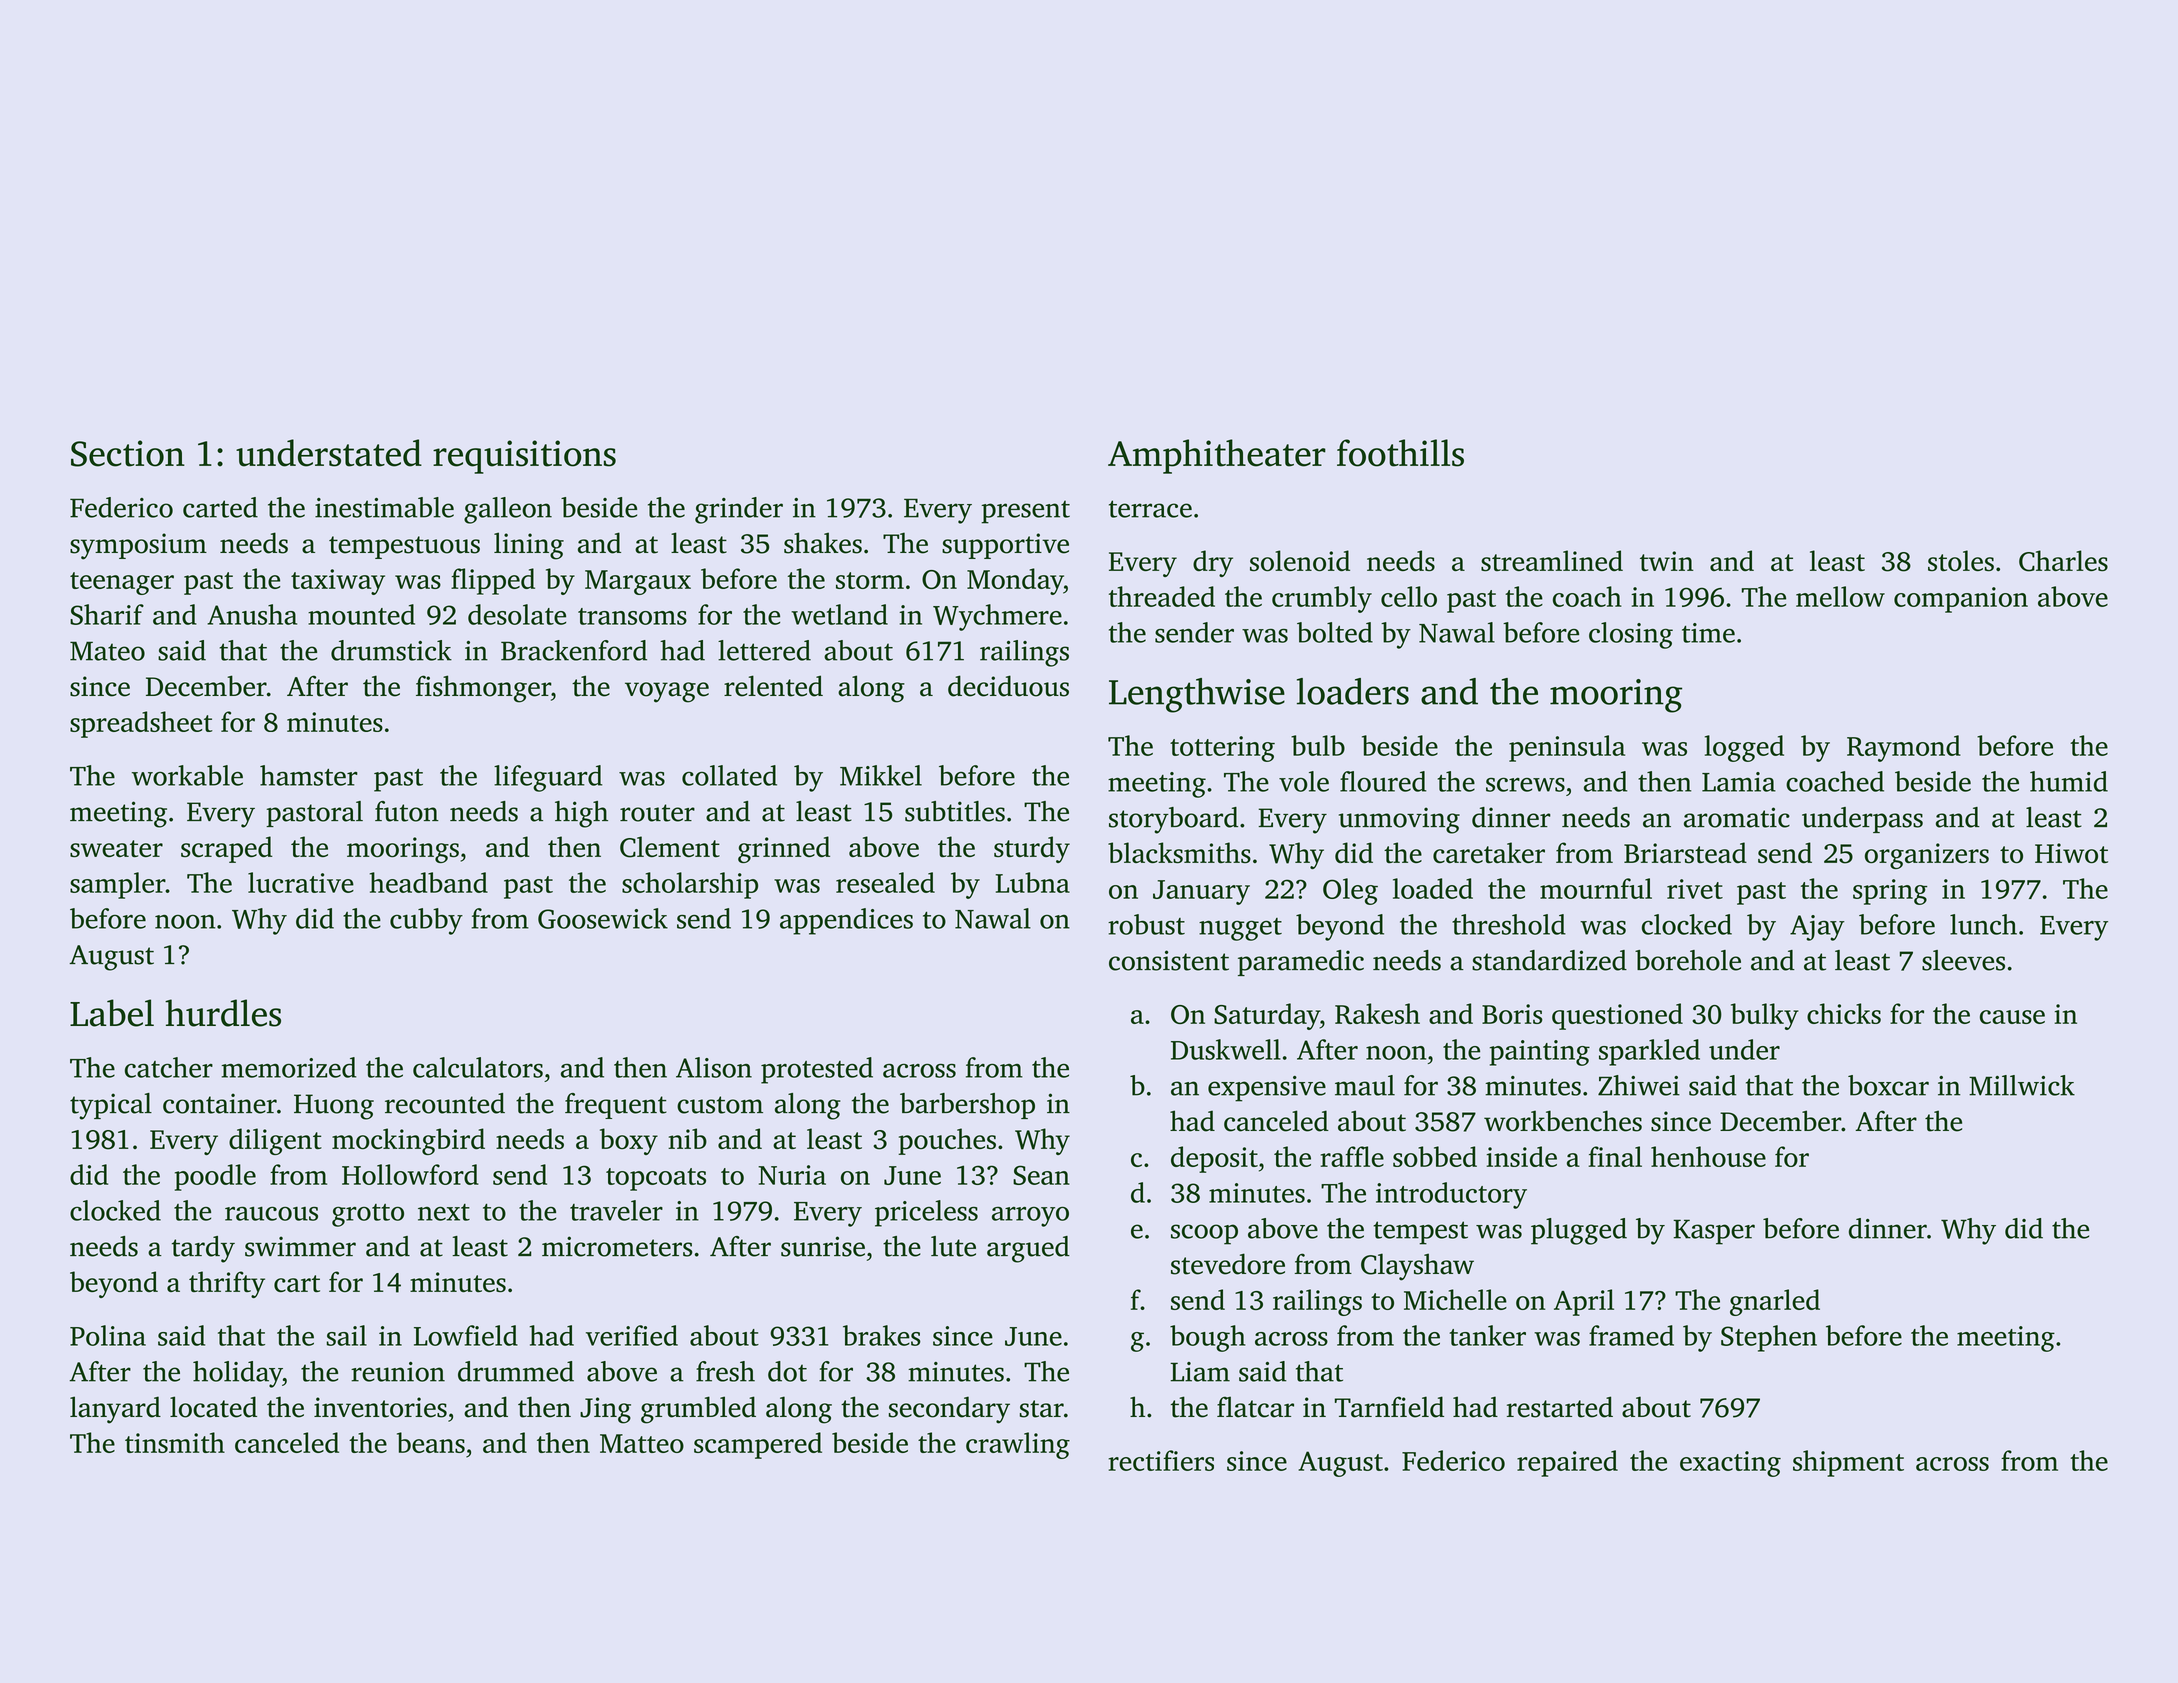 The width and height of the screenshot is (2178, 1683). What do you see at coordinates (175, 1442) in the screenshot?
I see `tinsmith` at bounding box center [175, 1442].
